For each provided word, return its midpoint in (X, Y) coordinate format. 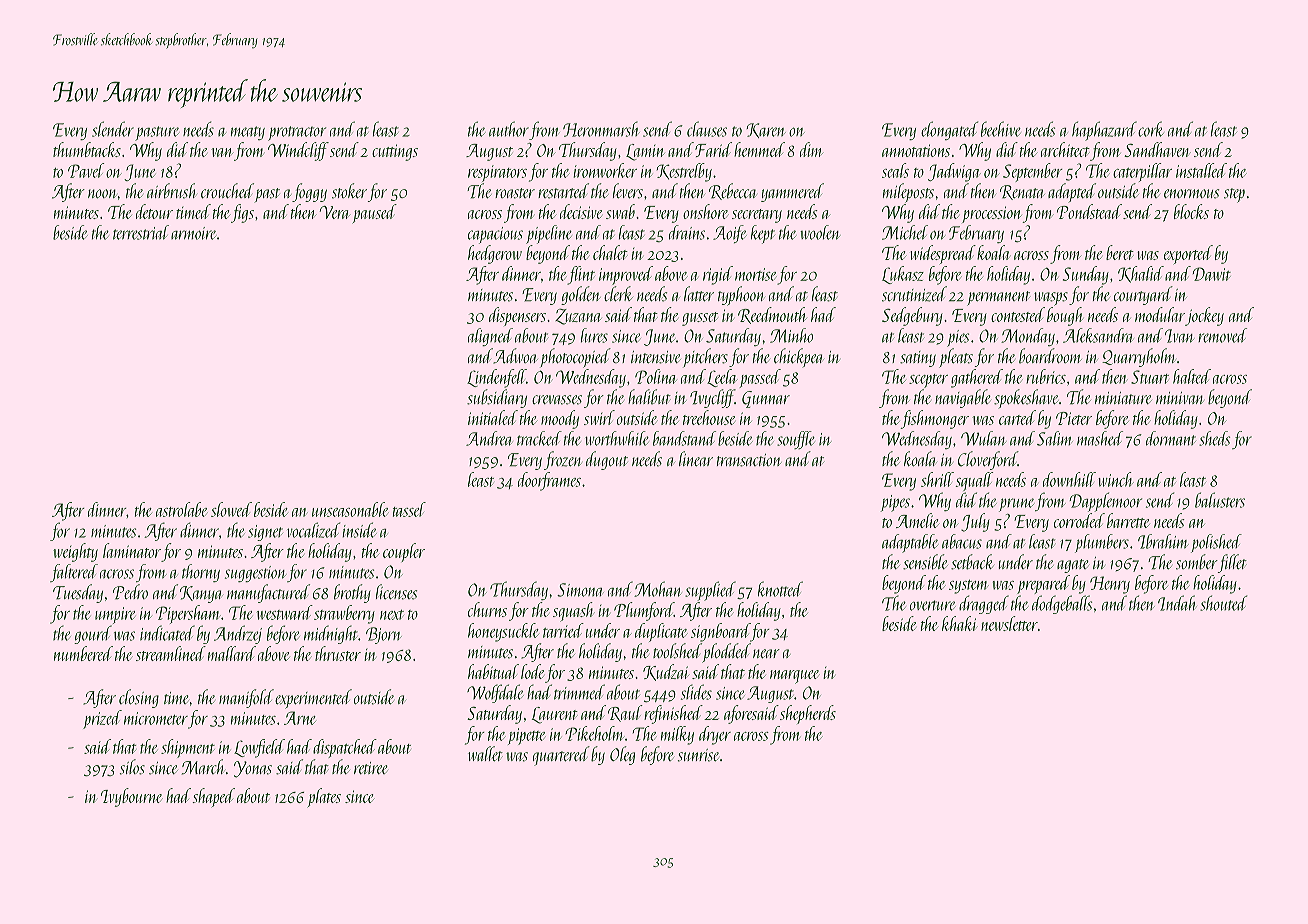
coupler (404, 552)
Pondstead (1089, 211)
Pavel (86, 170)
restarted (563, 191)
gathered (977, 378)
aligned (490, 337)
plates (324, 797)
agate (1072, 566)
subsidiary (497, 398)
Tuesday (78, 593)
